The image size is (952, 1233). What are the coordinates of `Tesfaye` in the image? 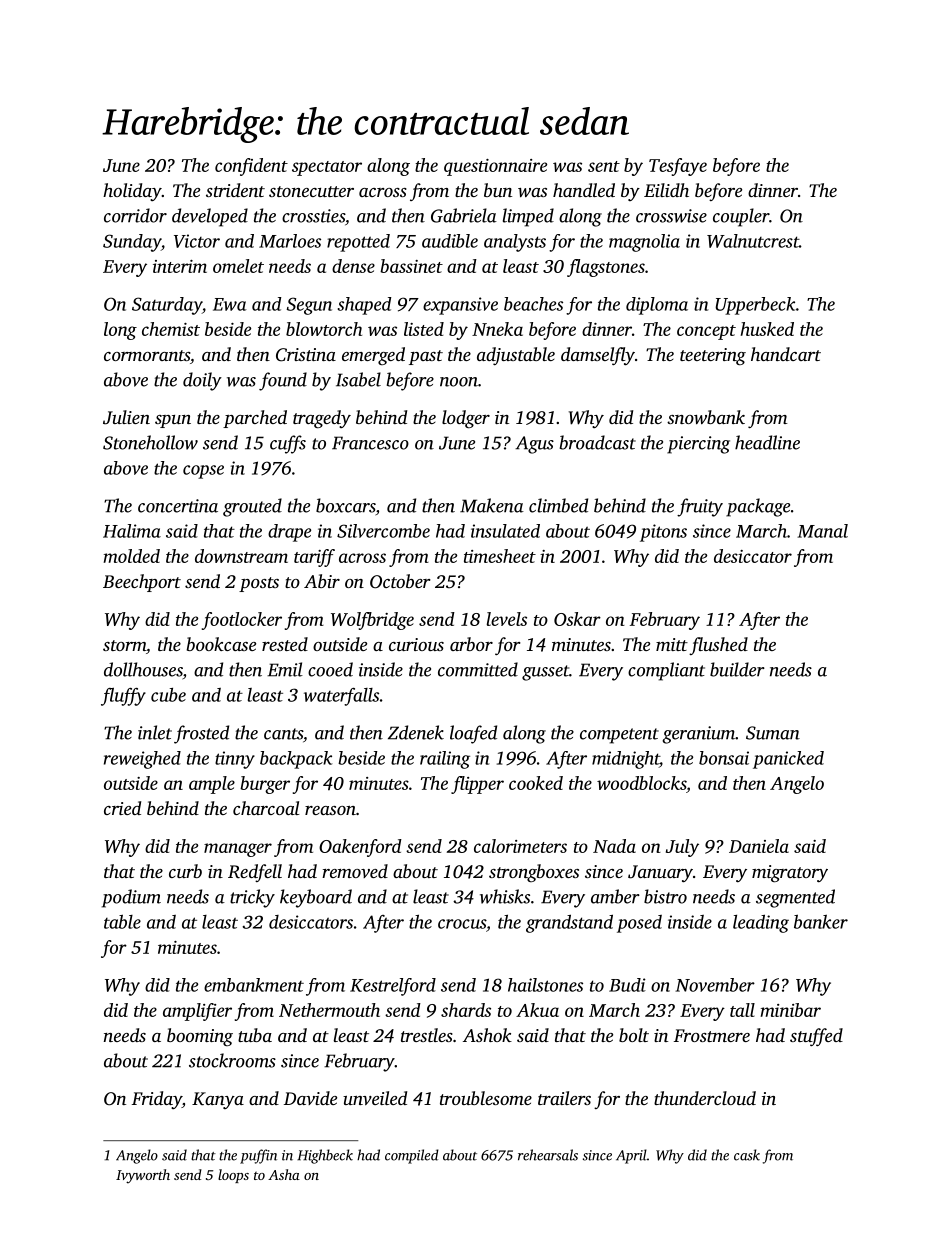 It's located at (678, 167).
